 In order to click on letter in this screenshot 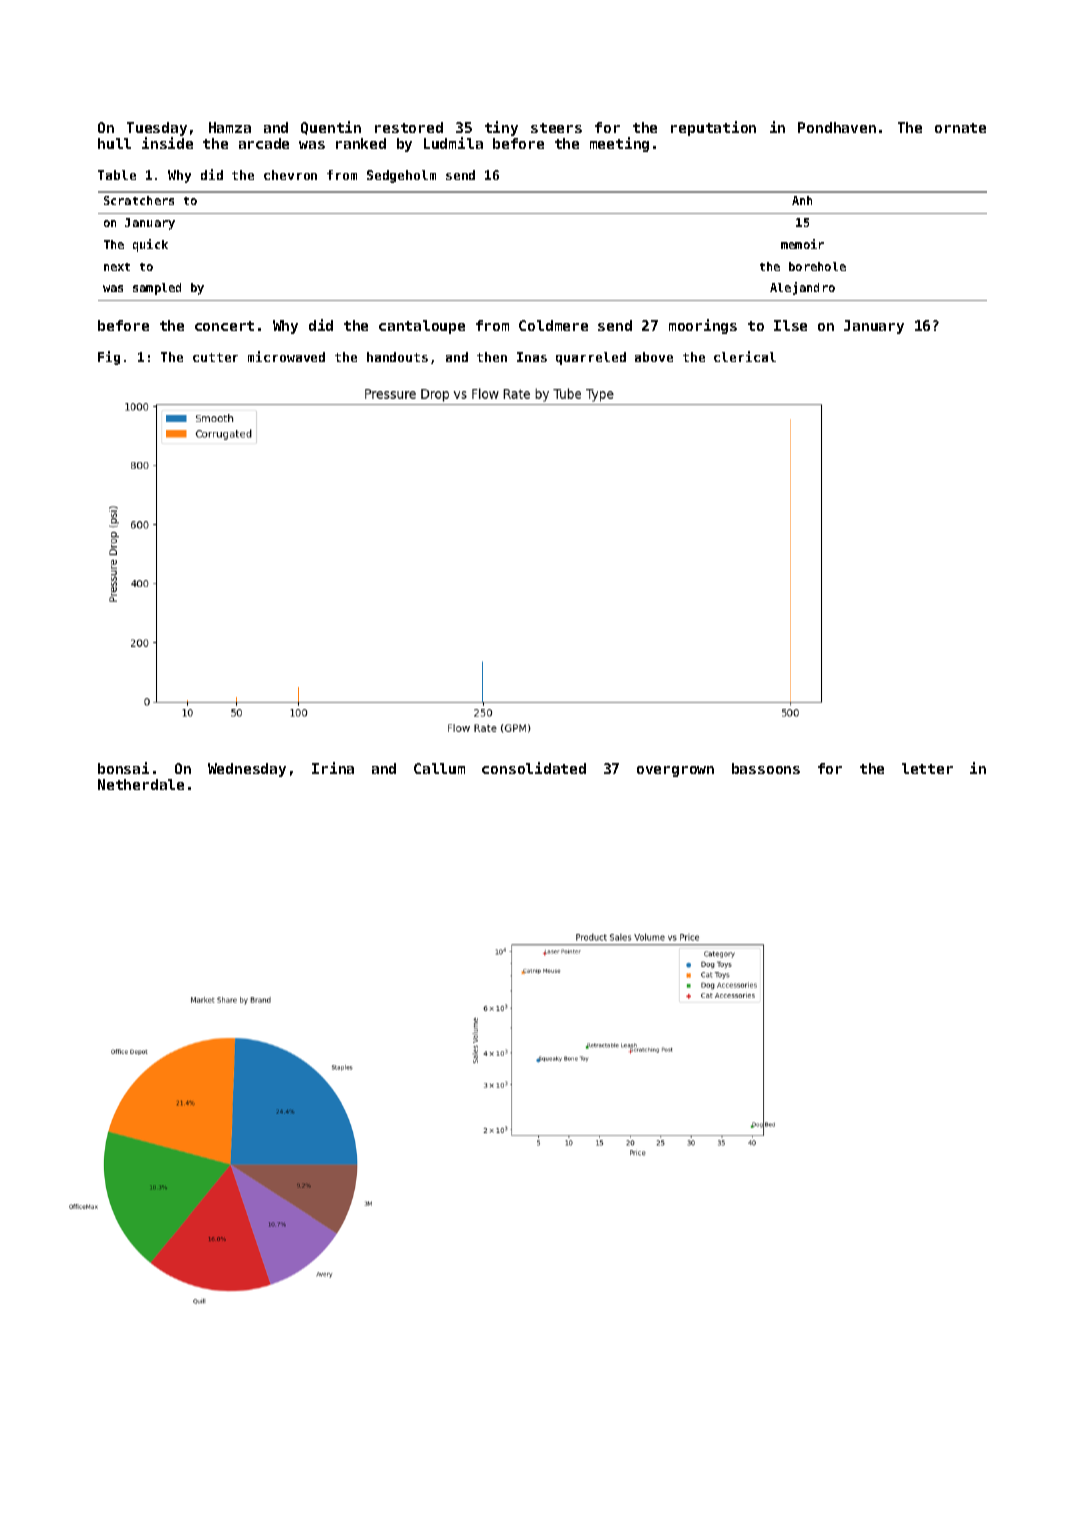, I will do `click(927, 768)`.
